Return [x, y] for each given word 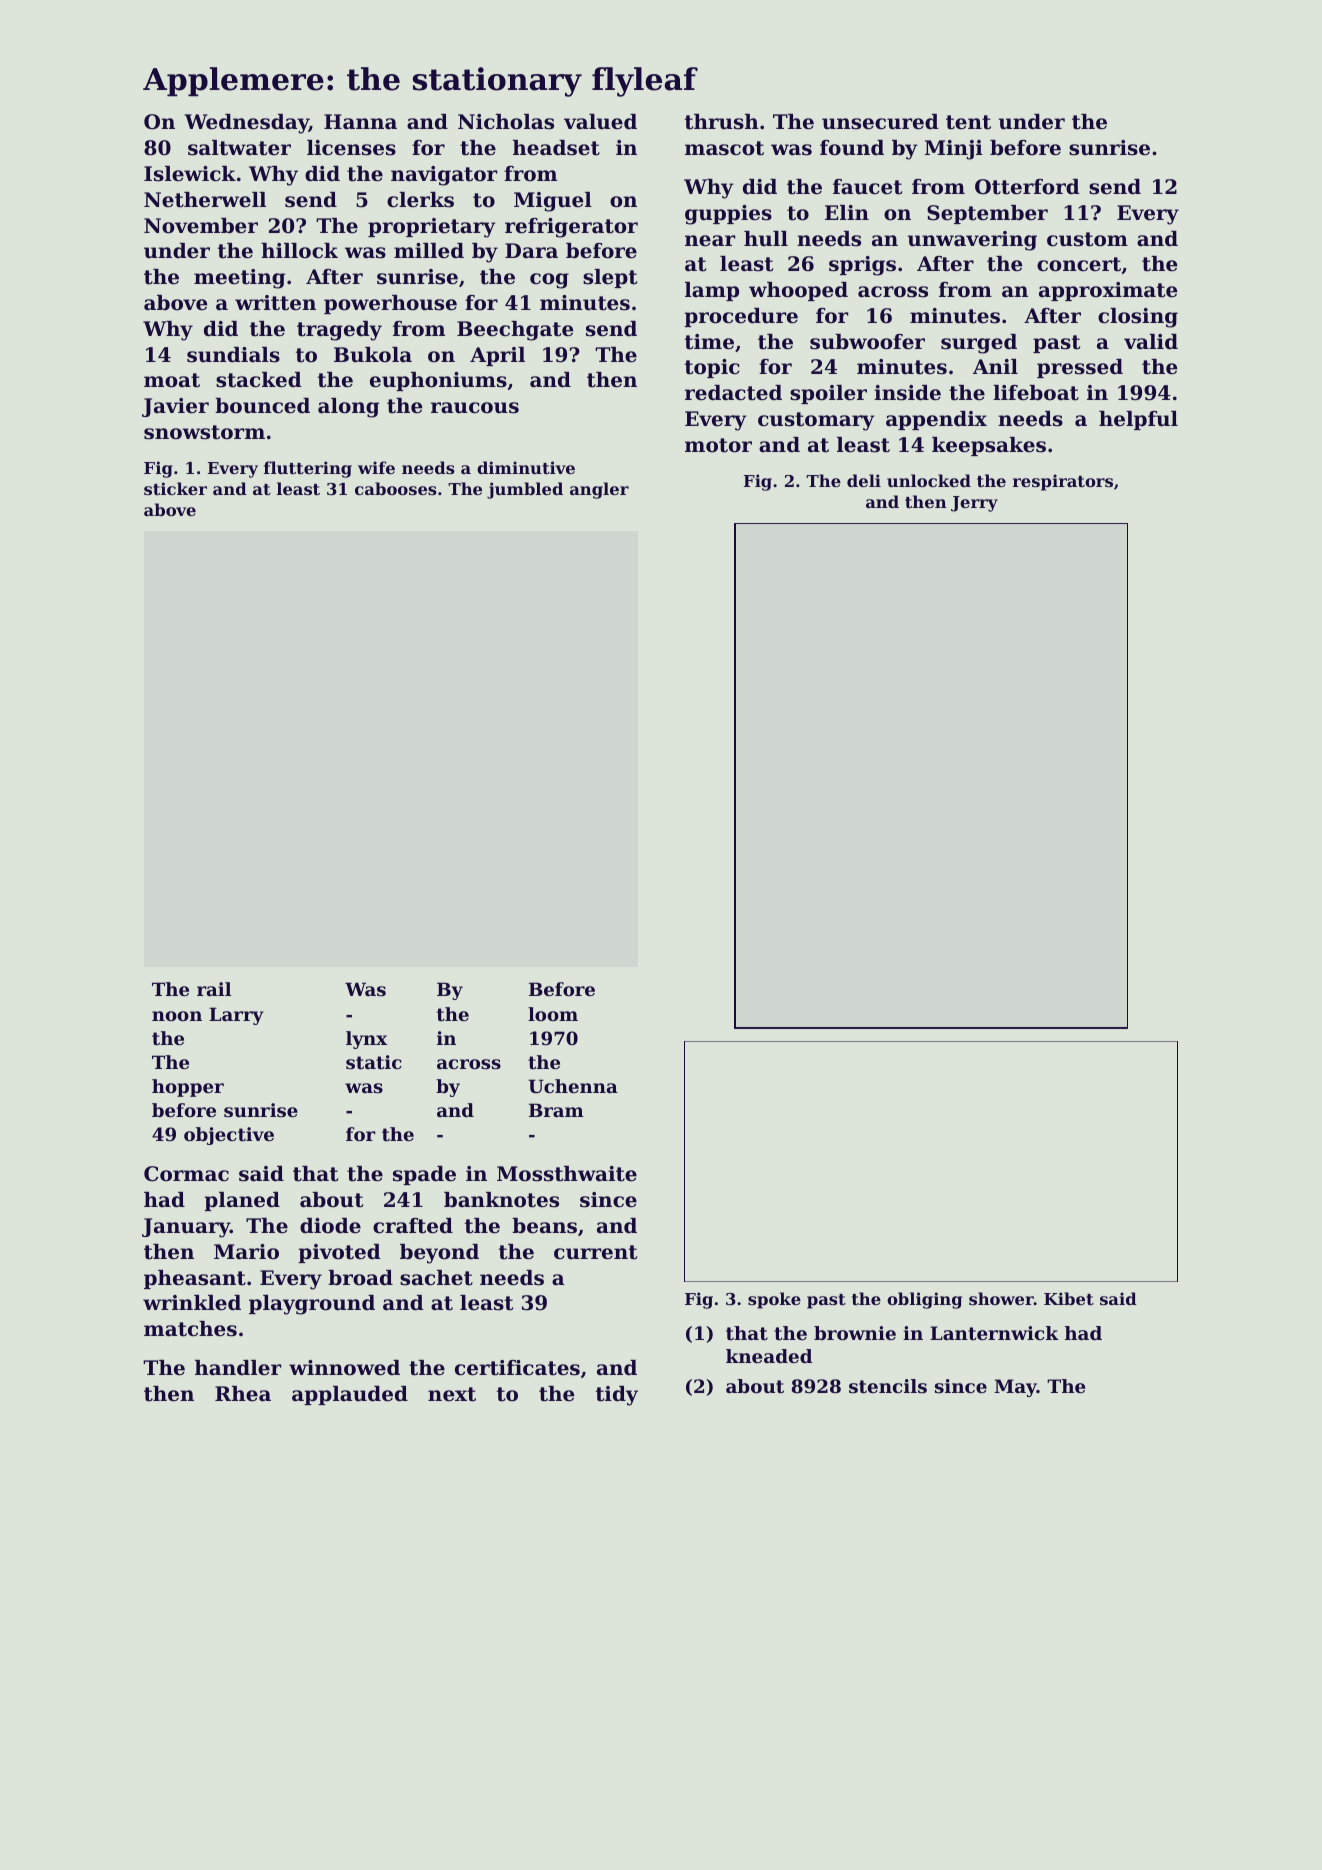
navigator [444, 176]
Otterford [1027, 187]
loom [553, 1014]
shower [1001, 1298]
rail [214, 989]
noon [177, 1016]
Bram [556, 1110]
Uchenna [573, 1086]
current [595, 1252]
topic [712, 368]
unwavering [972, 241]
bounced [262, 406]
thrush [722, 122]
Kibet [1069, 1298]
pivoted [339, 1253]
